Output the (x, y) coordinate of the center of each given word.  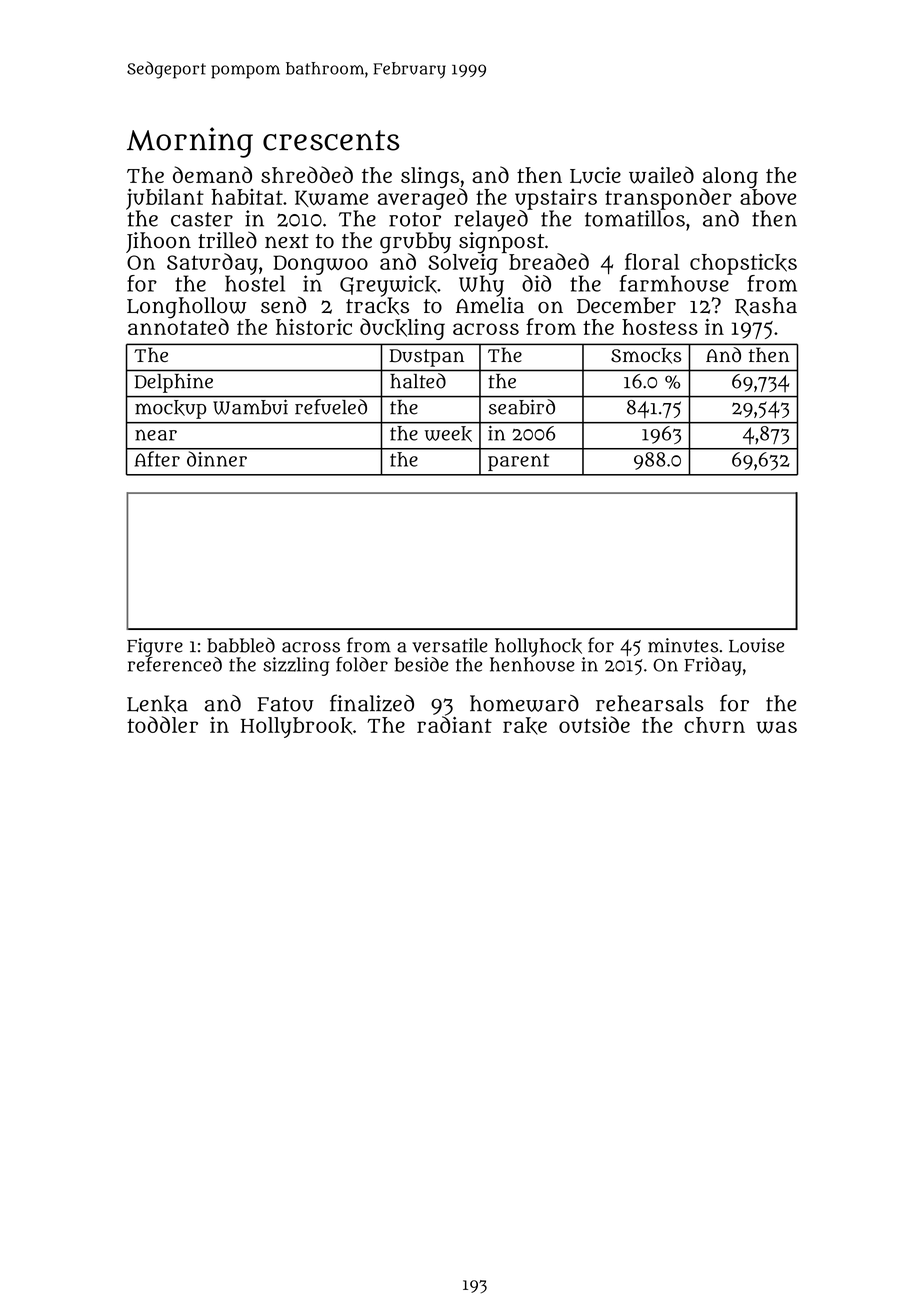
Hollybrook (296, 727)
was (776, 727)
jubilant (165, 199)
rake (525, 726)
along (730, 177)
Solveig (463, 264)
